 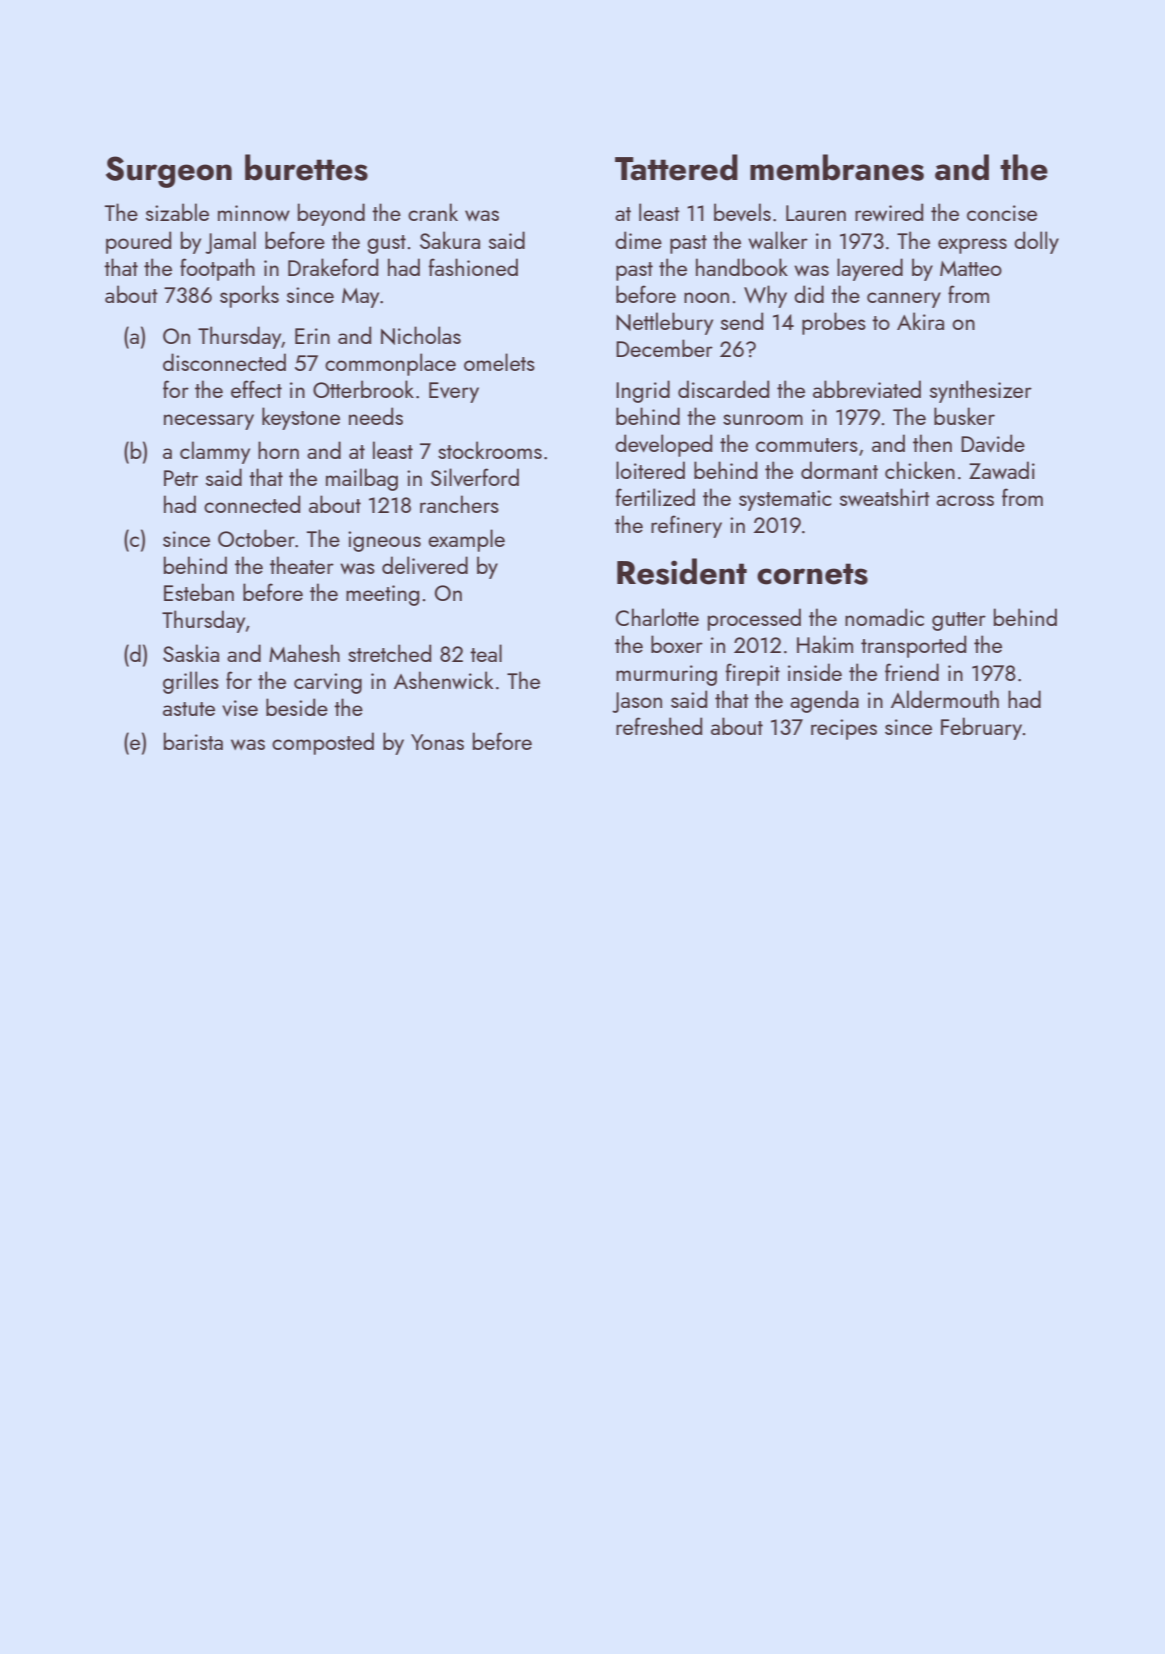 I want to click on synthesizer, so click(x=981, y=391).
